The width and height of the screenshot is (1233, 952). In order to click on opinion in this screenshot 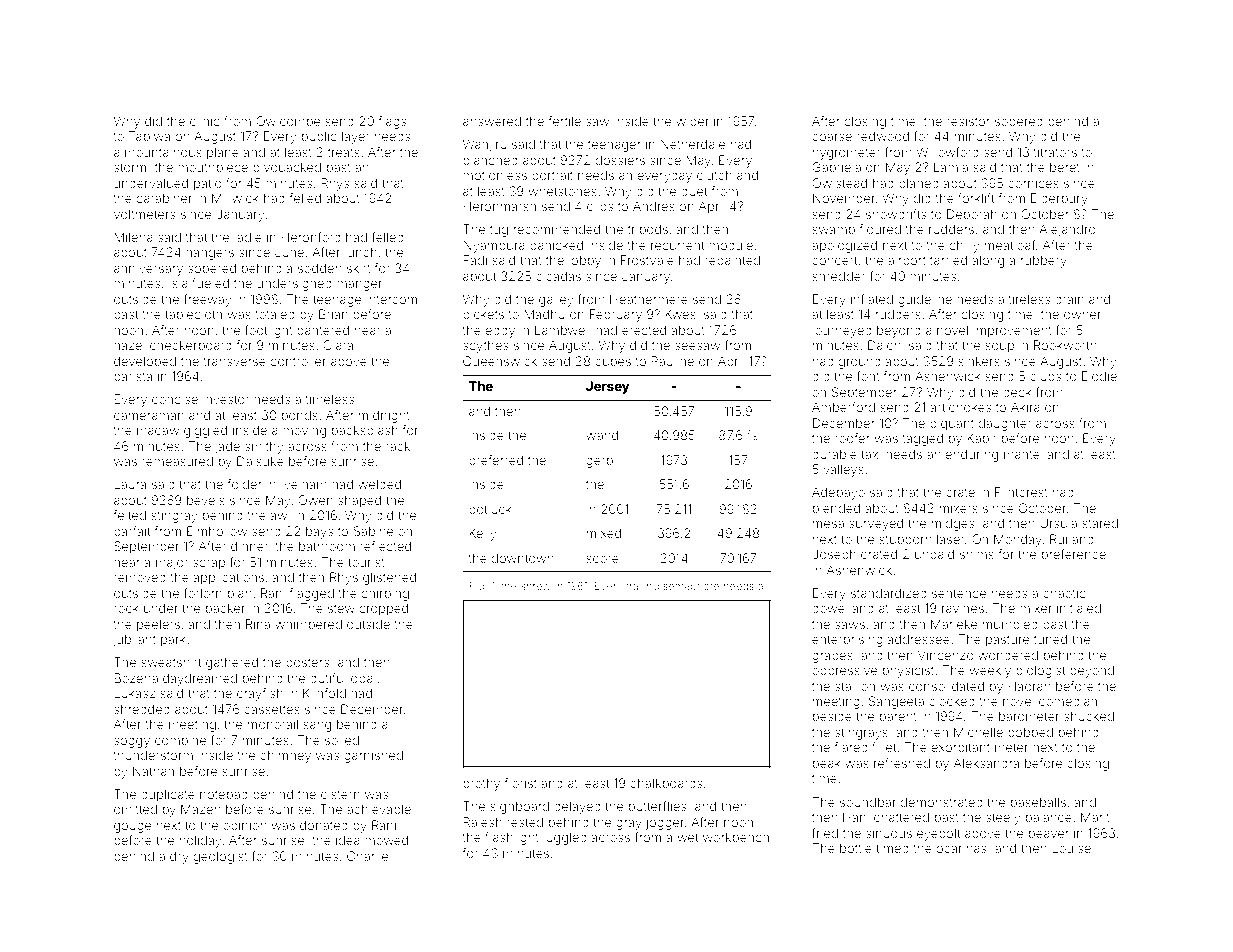, I will do `click(245, 826)`.
